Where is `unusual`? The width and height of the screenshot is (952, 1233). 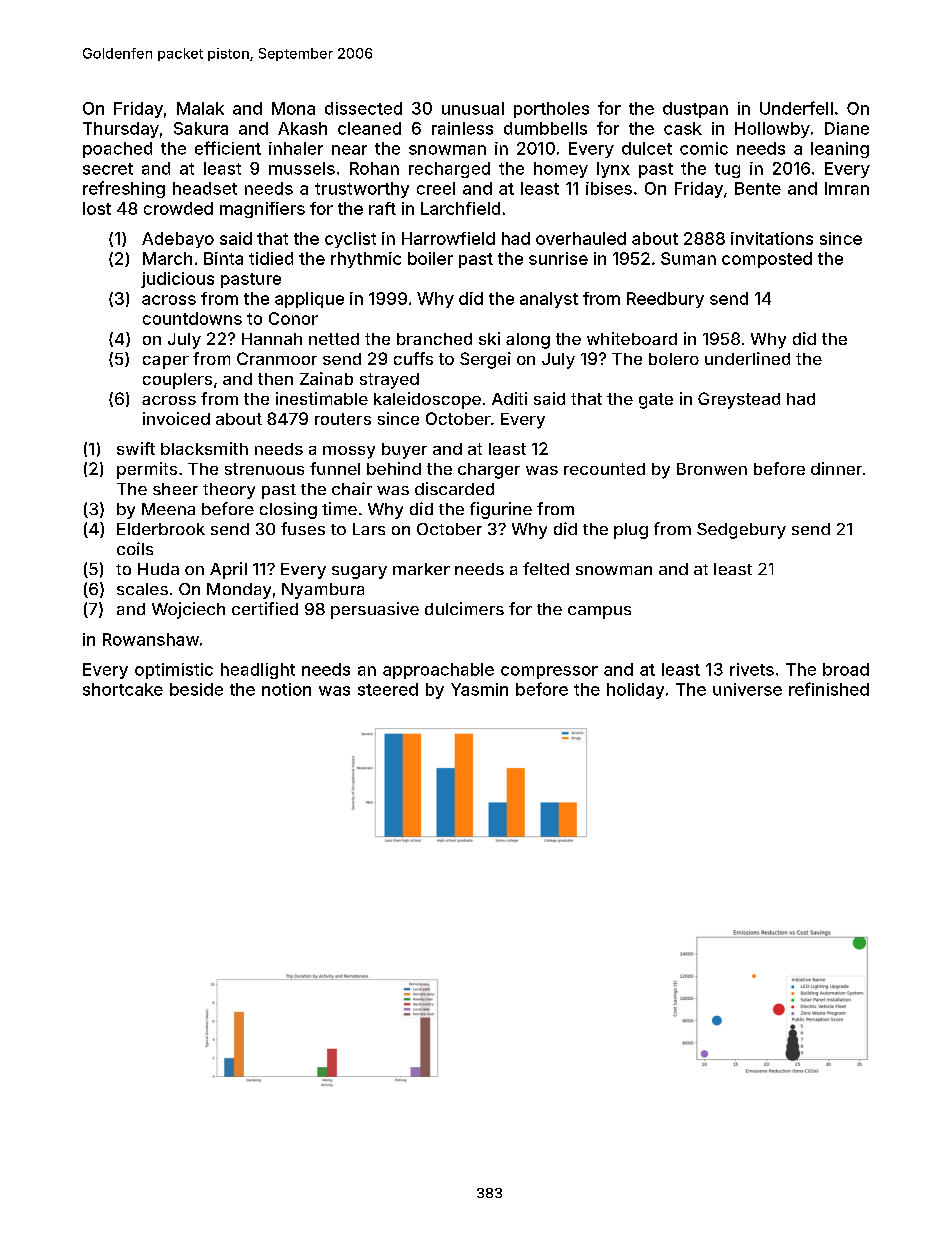
unusual is located at coordinates (473, 108).
